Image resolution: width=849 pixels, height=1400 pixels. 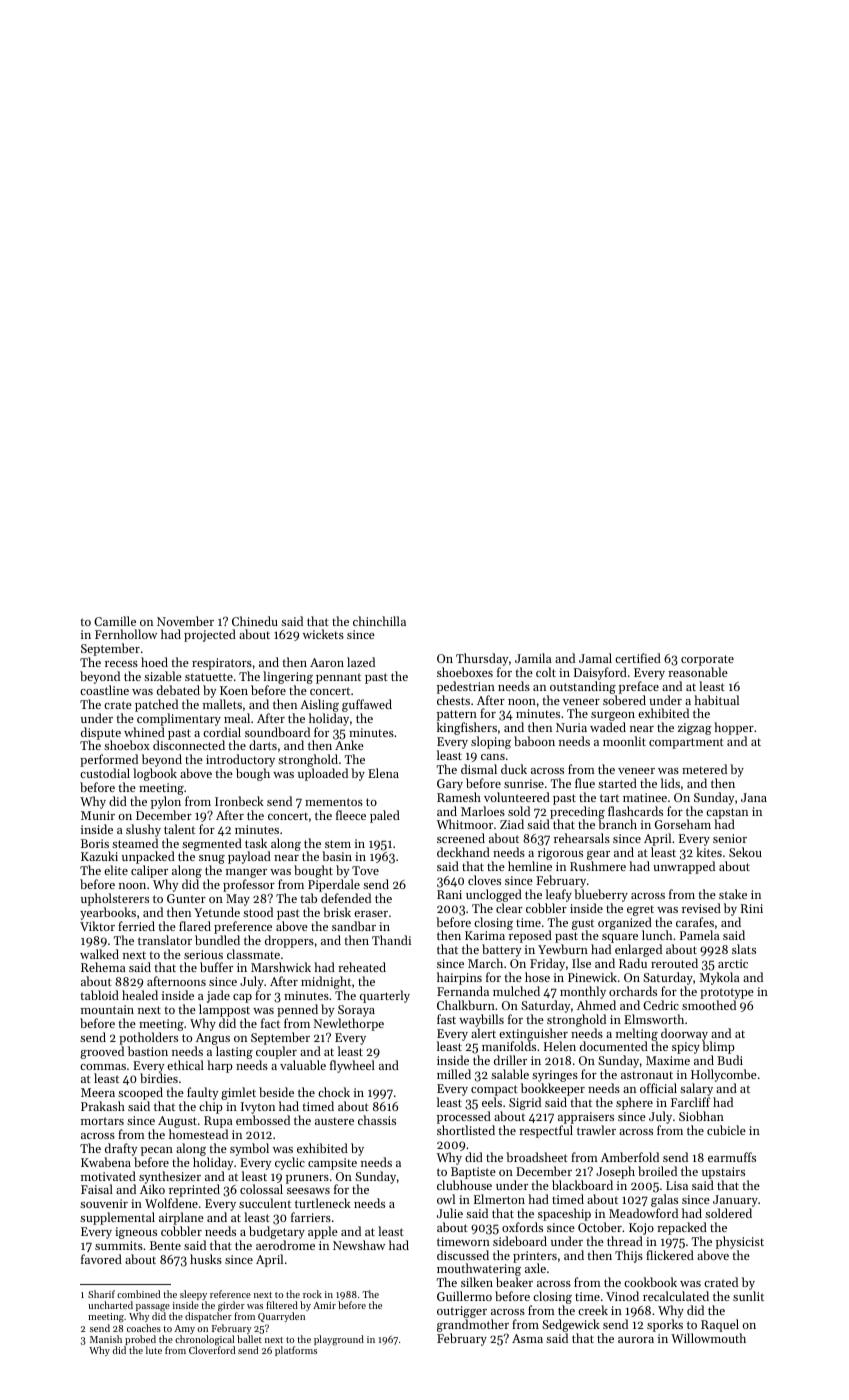 I want to click on grandmother, so click(x=473, y=1325).
